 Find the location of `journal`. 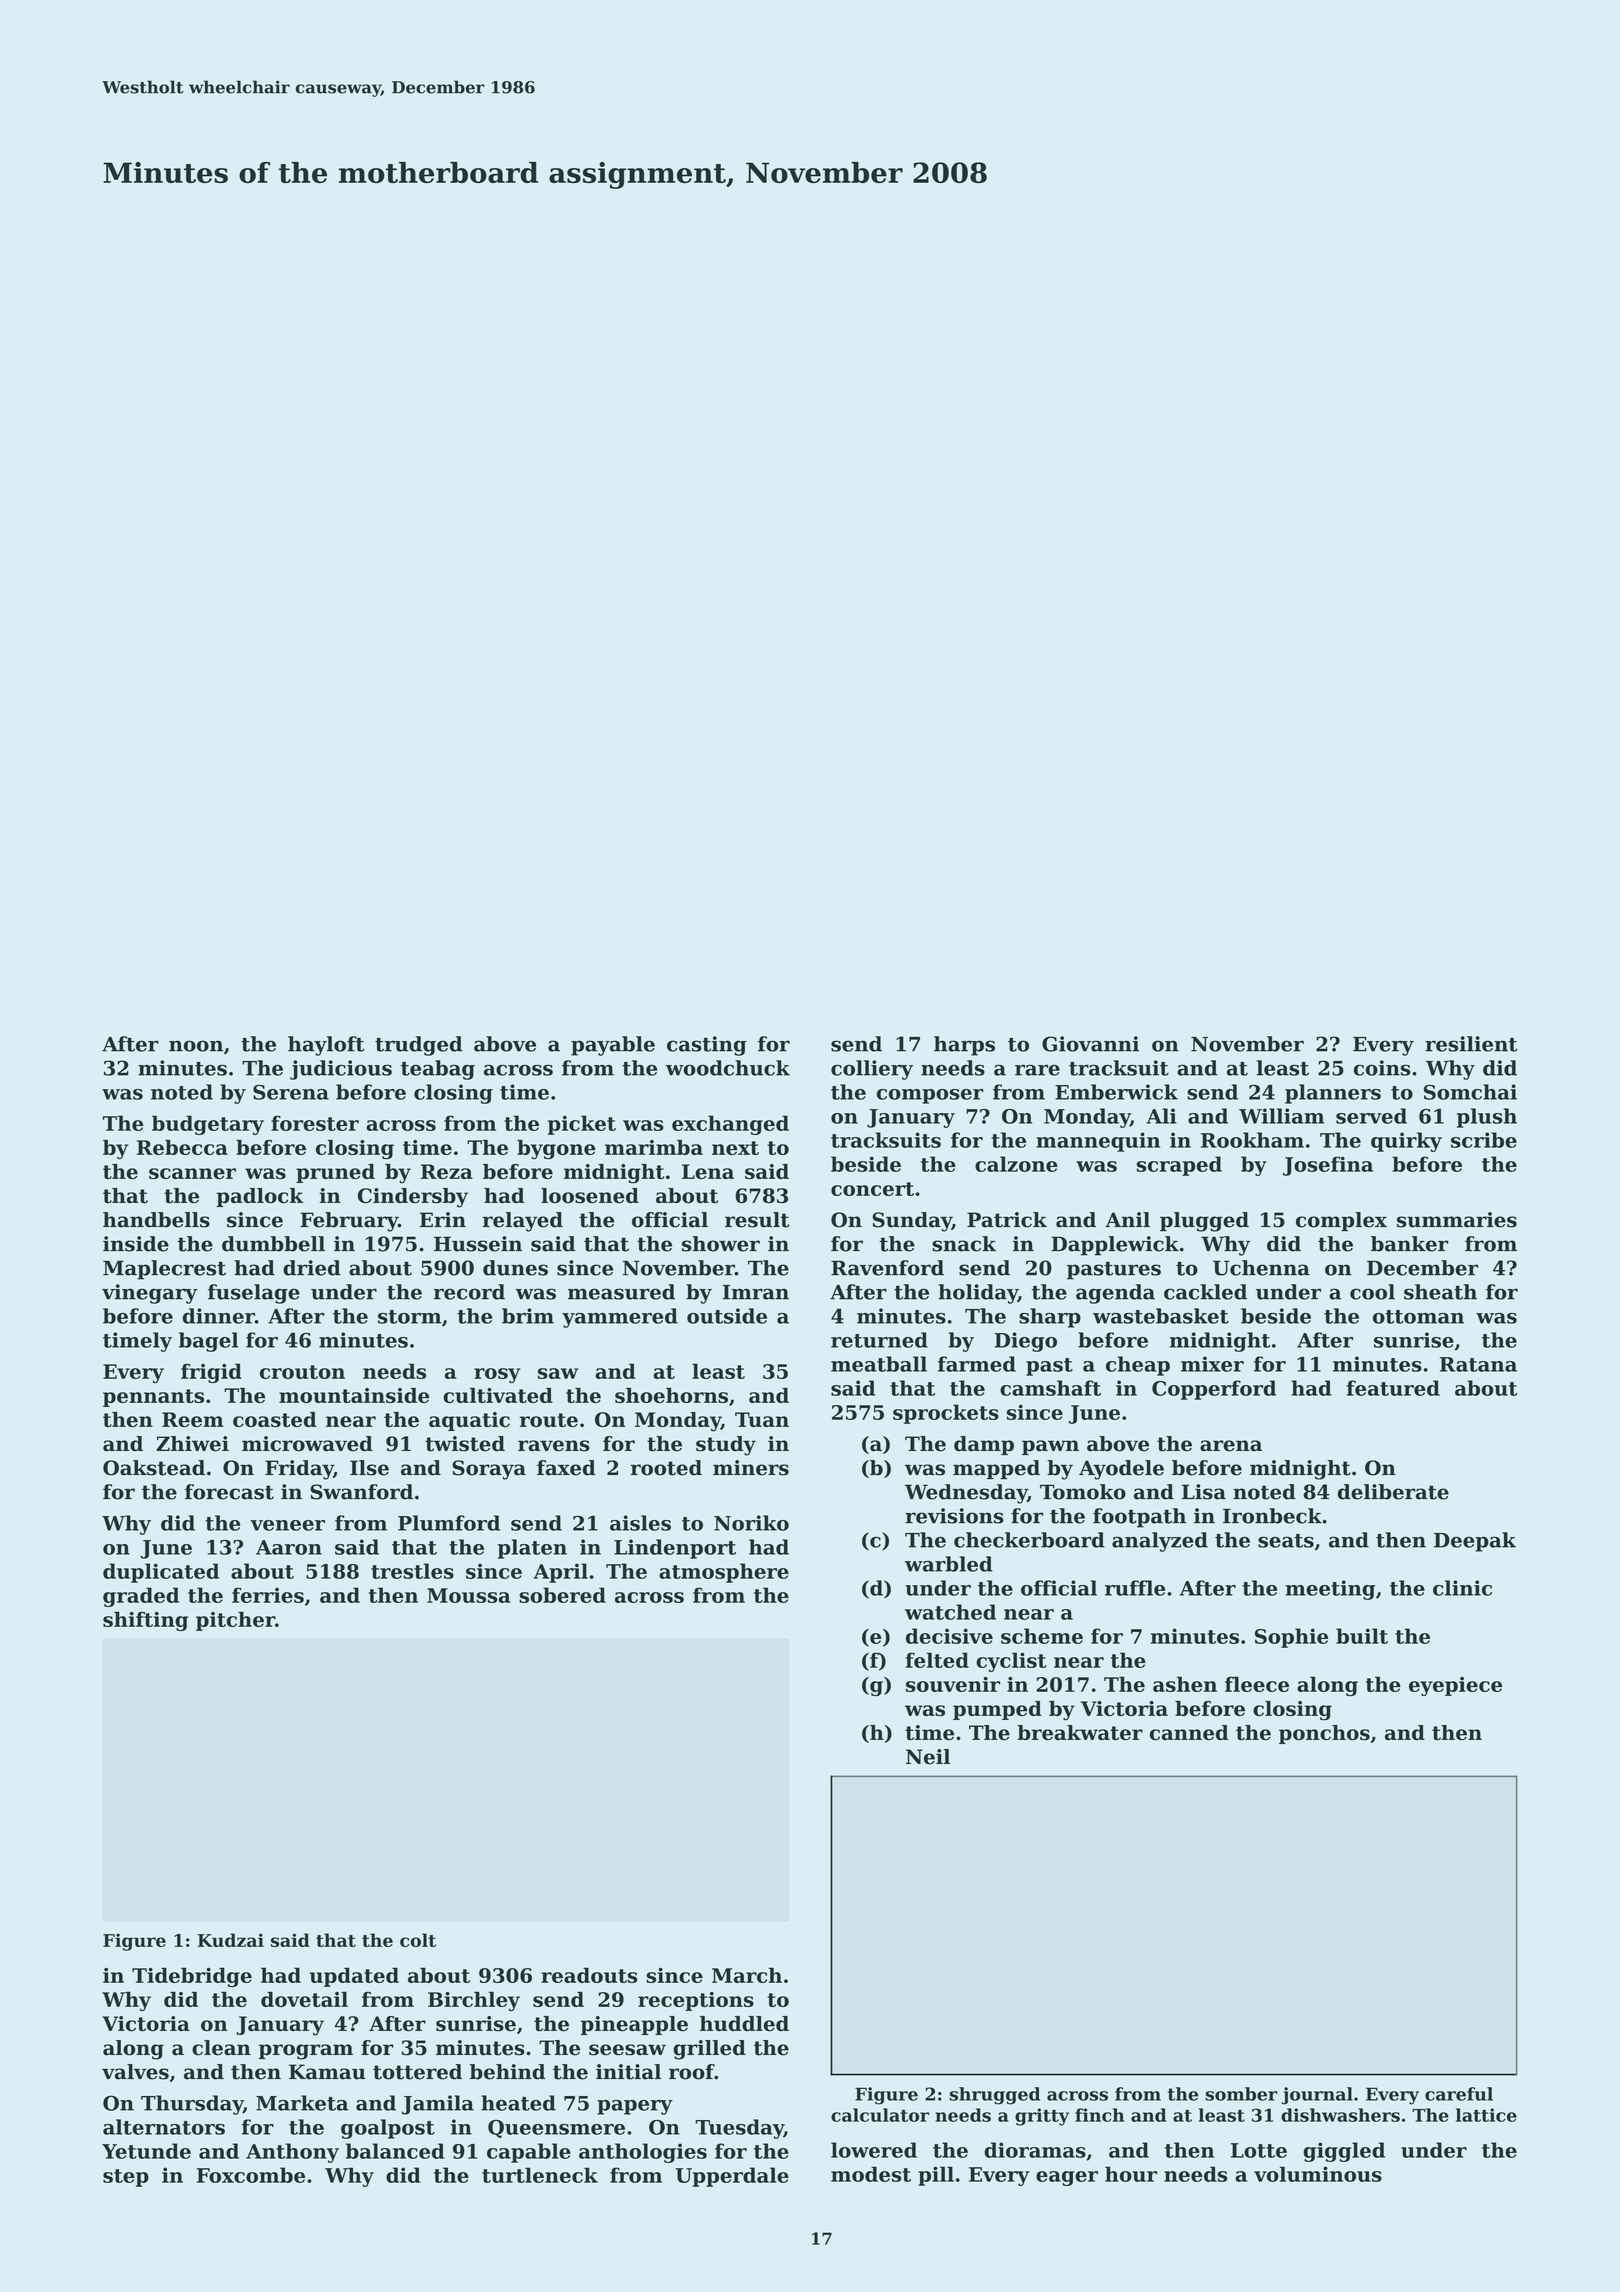

journal is located at coordinates (1317, 2096).
